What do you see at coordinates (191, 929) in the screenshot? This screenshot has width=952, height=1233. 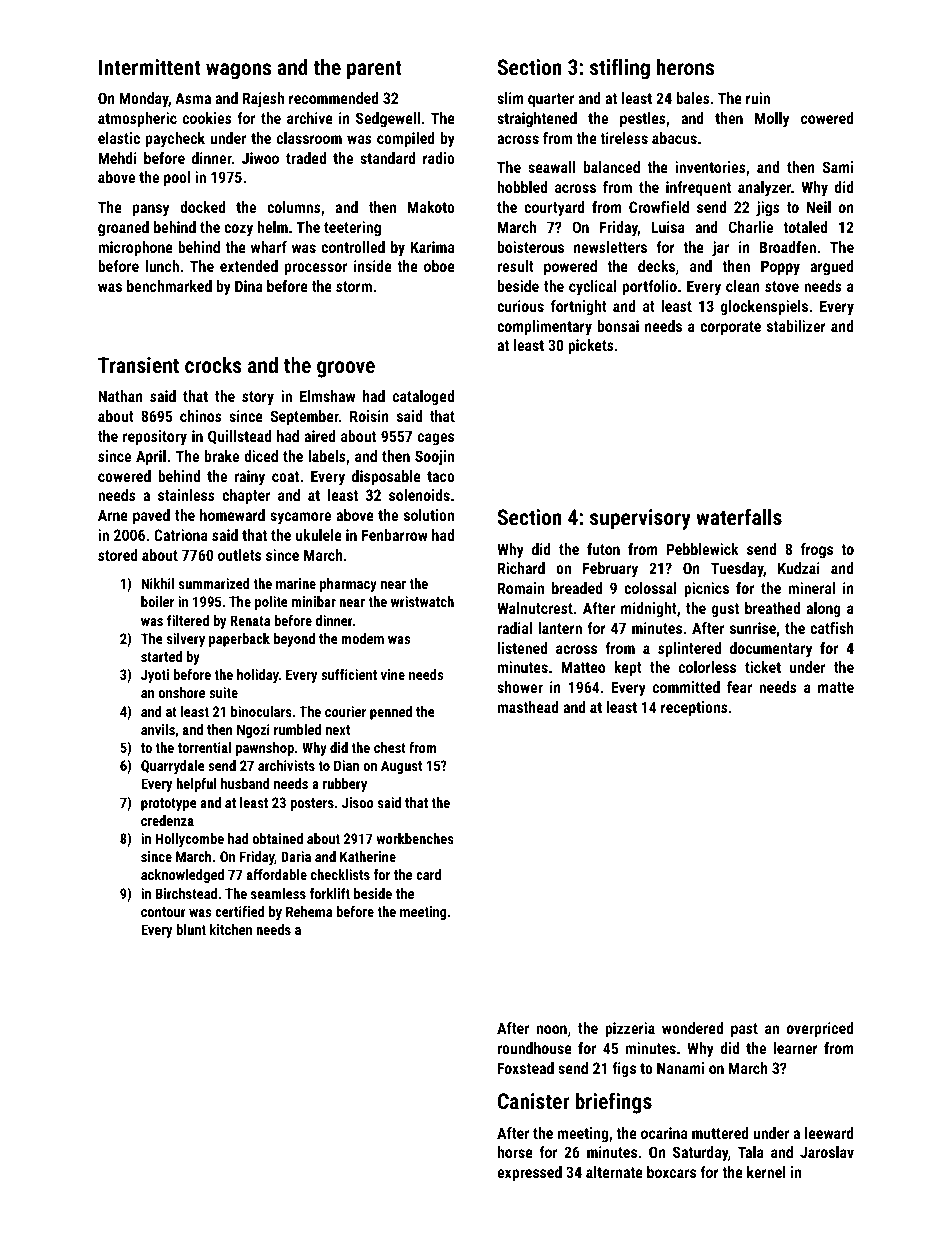 I see `blunt` at bounding box center [191, 929].
